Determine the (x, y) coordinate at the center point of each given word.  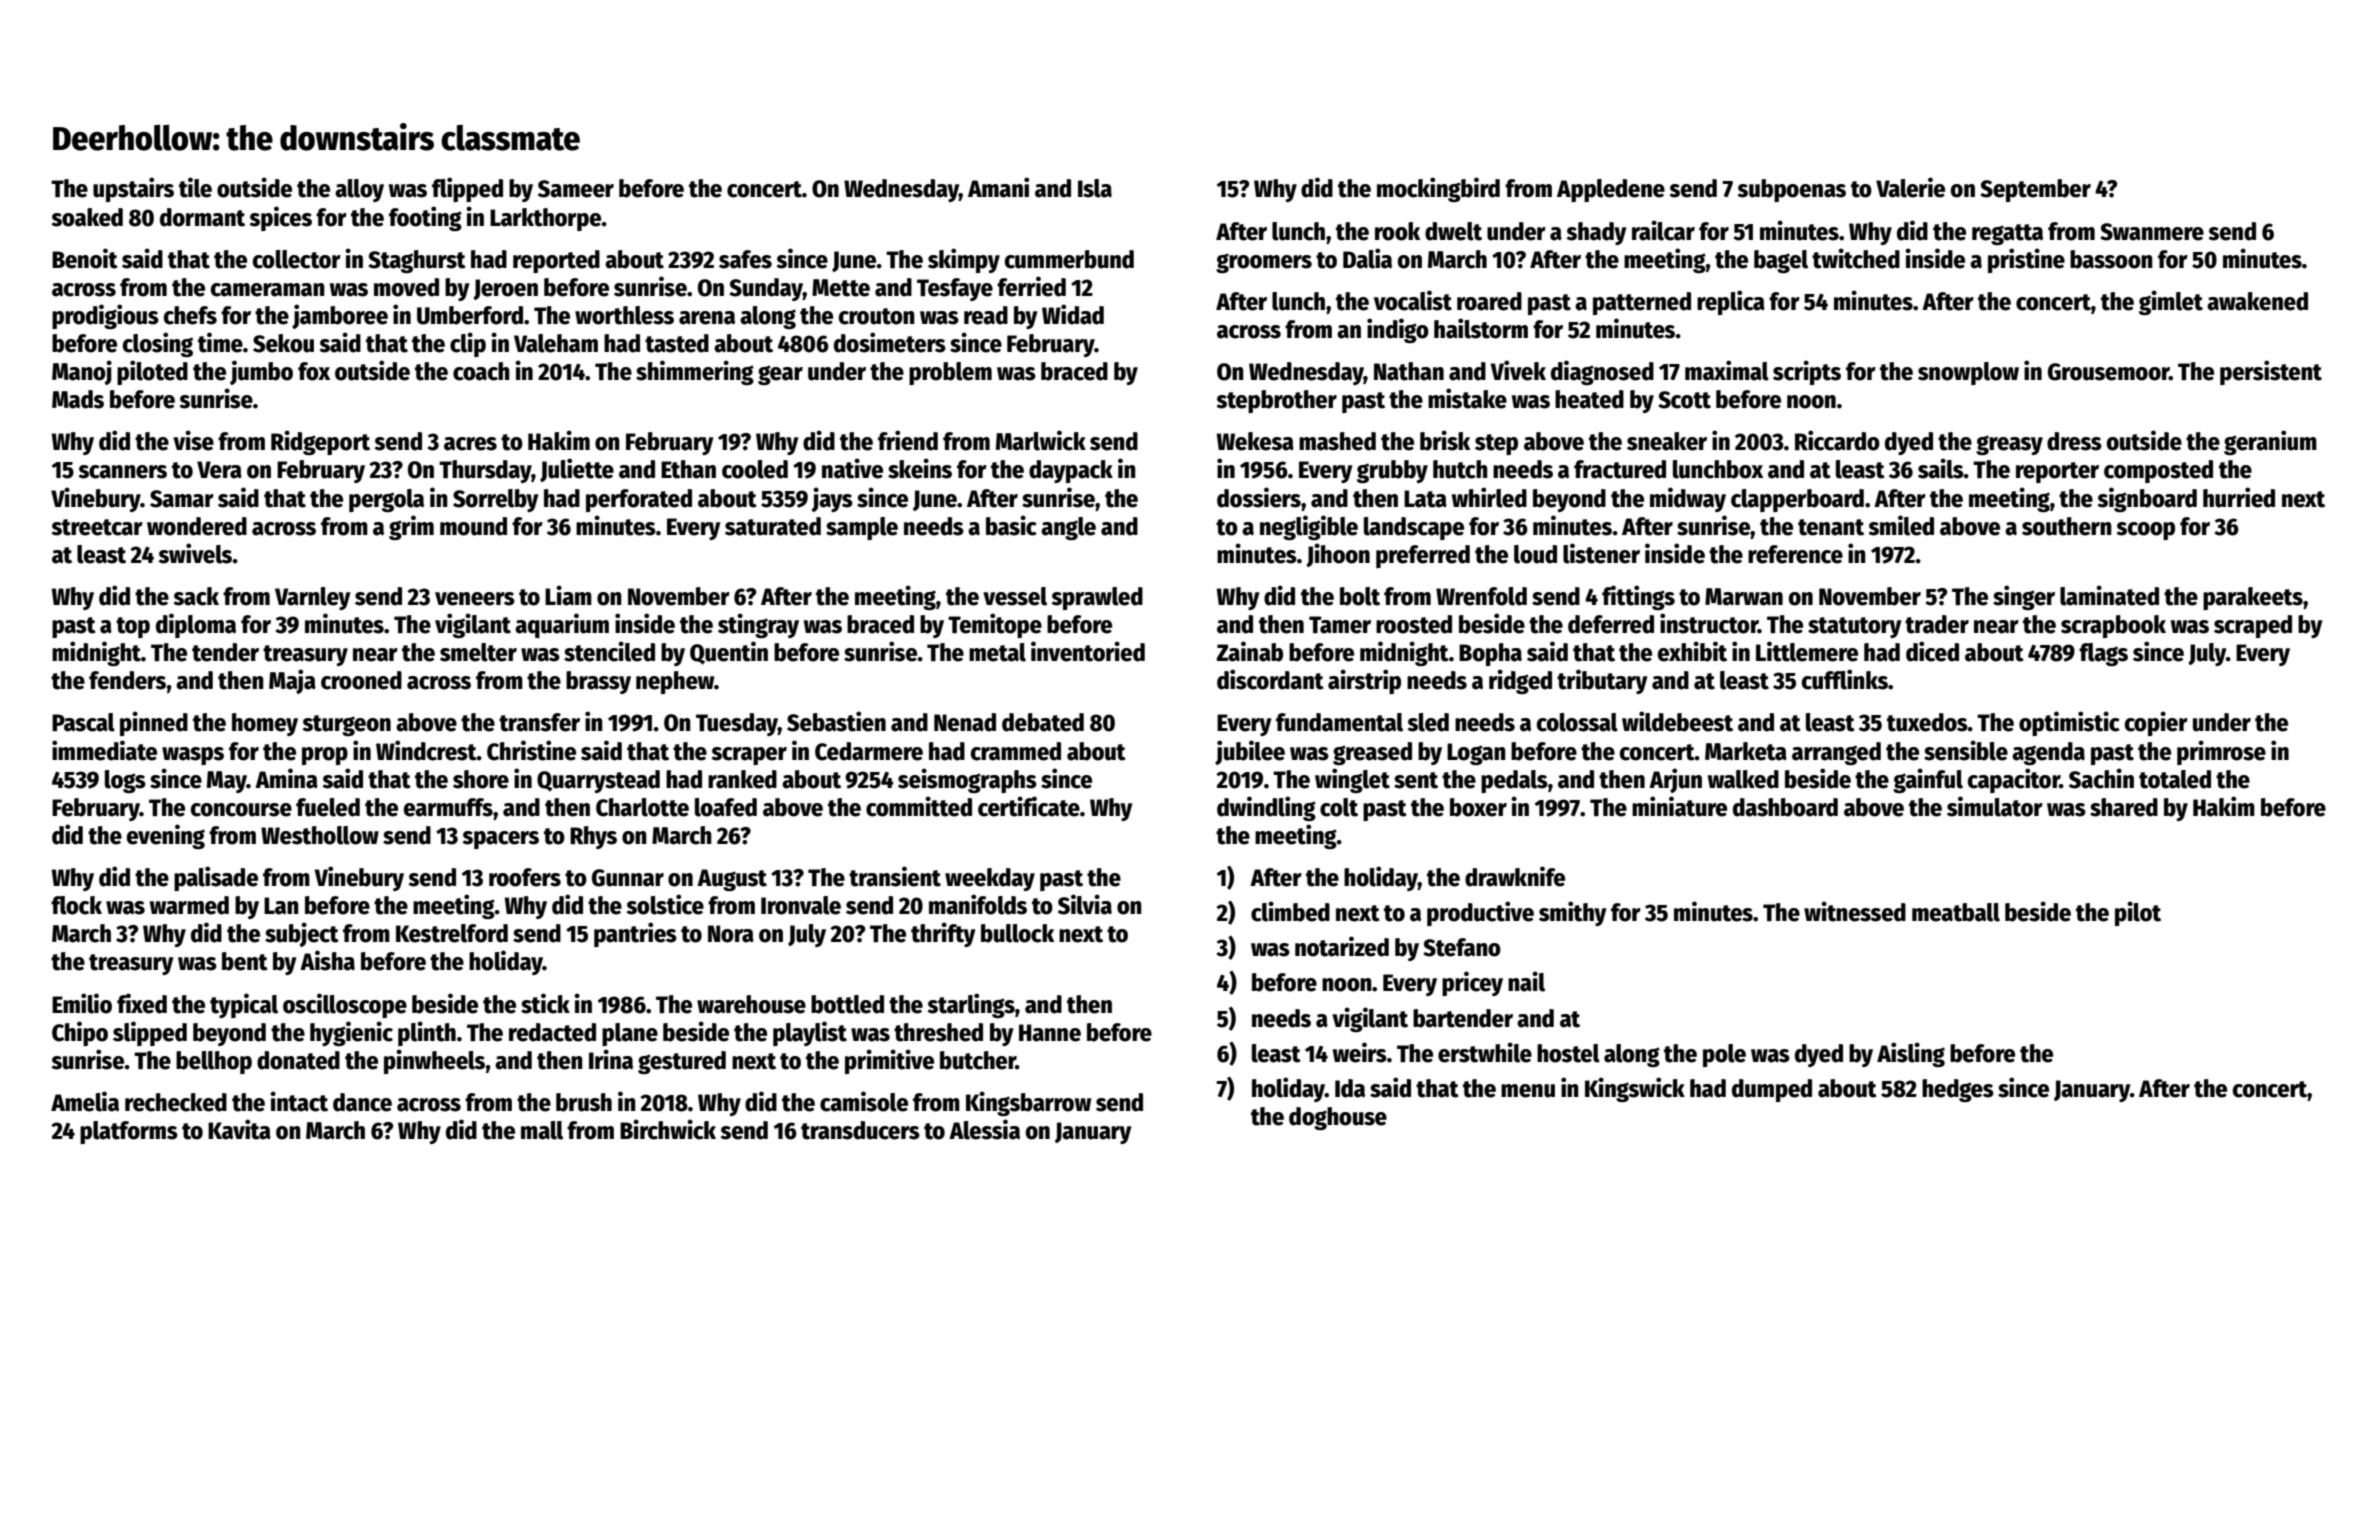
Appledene (1611, 190)
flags (2103, 654)
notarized (1342, 946)
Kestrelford (452, 933)
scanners (122, 472)
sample (862, 528)
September (2035, 190)
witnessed (1855, 911)
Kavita (239, 1129)
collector (297, 259)
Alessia (984, 1129)
